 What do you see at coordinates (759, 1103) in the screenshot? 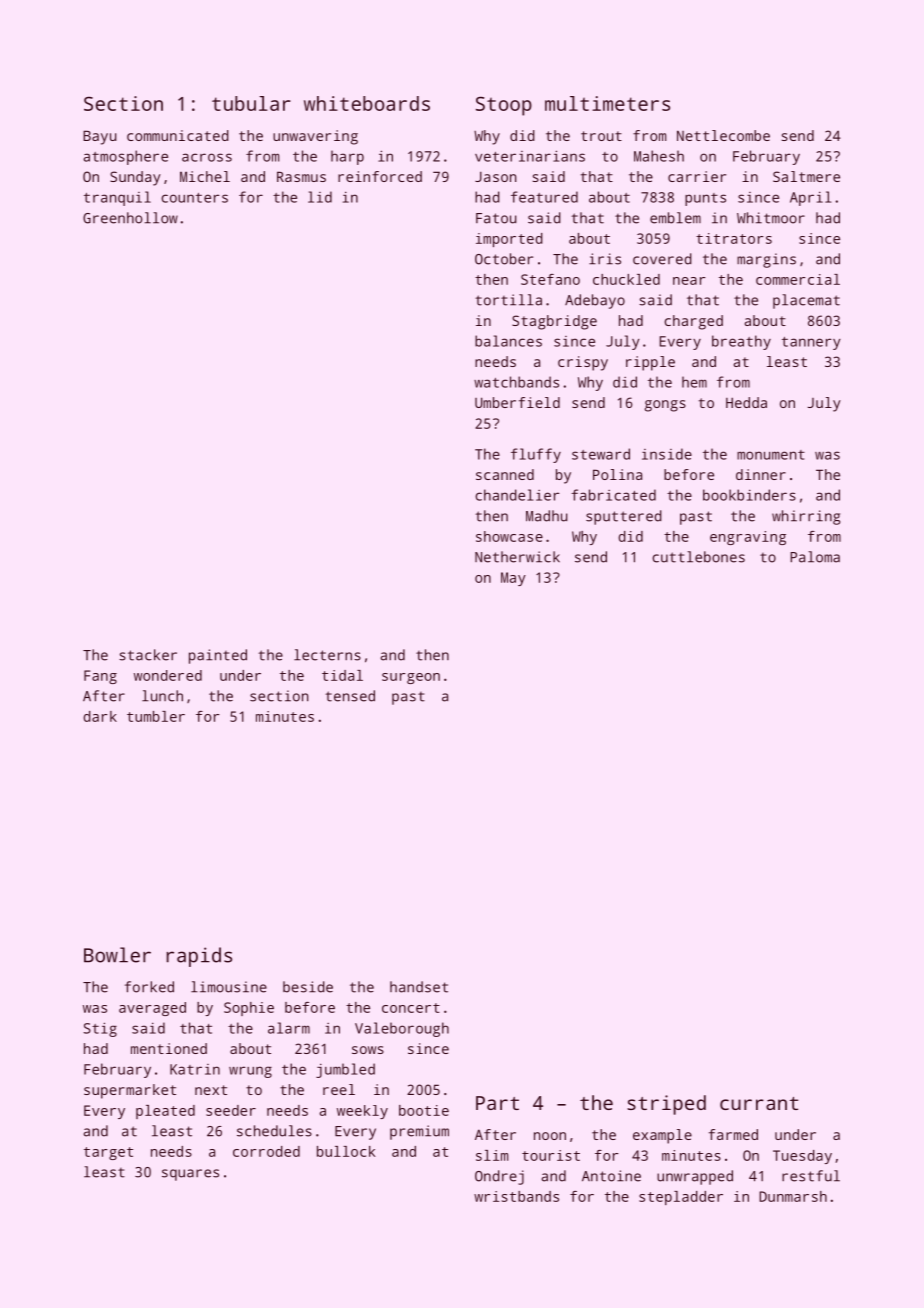
I see `currant` at bounding box center [759, 1103].
